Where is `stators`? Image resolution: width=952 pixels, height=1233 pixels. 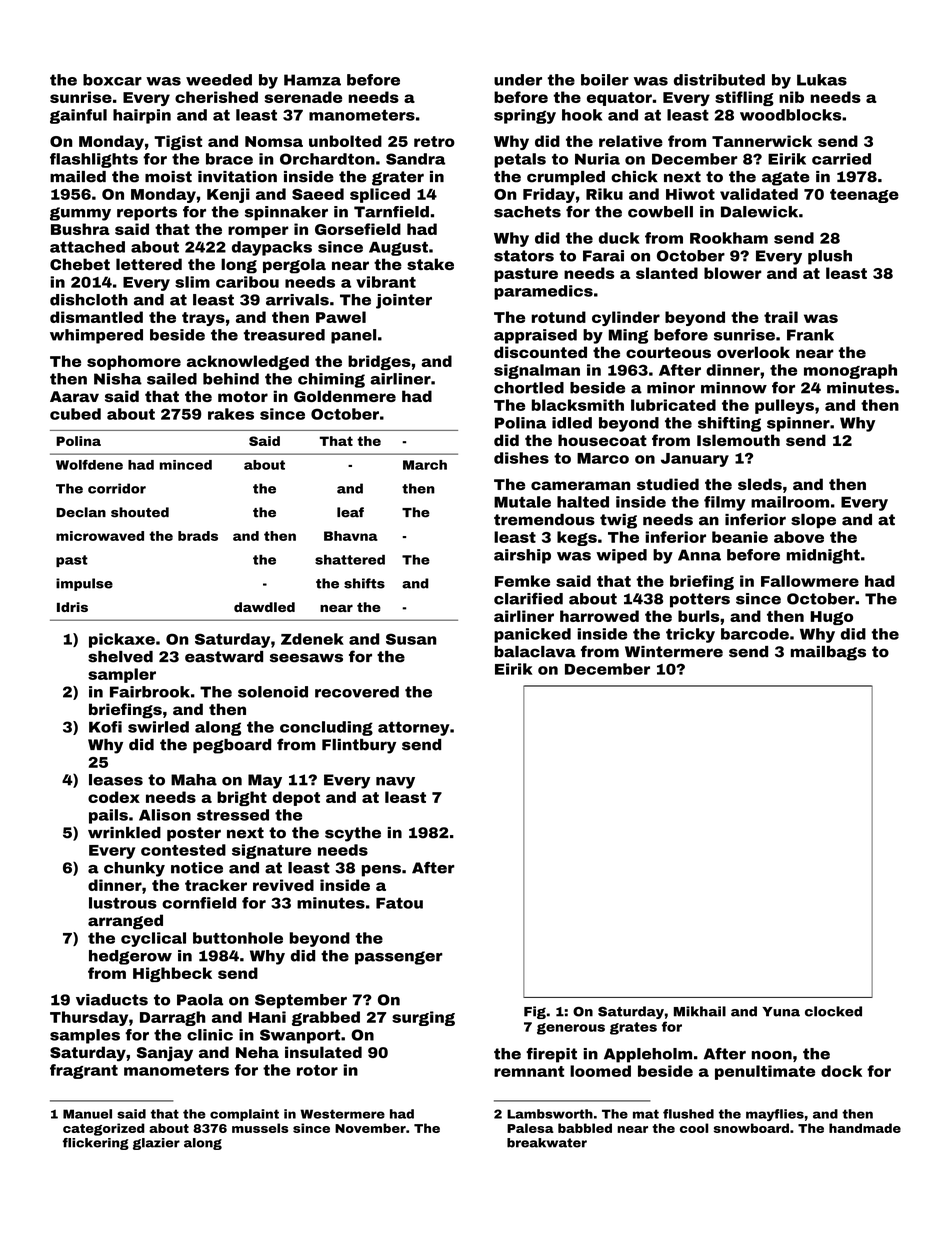
stators is located at coordinates (524, 256).
